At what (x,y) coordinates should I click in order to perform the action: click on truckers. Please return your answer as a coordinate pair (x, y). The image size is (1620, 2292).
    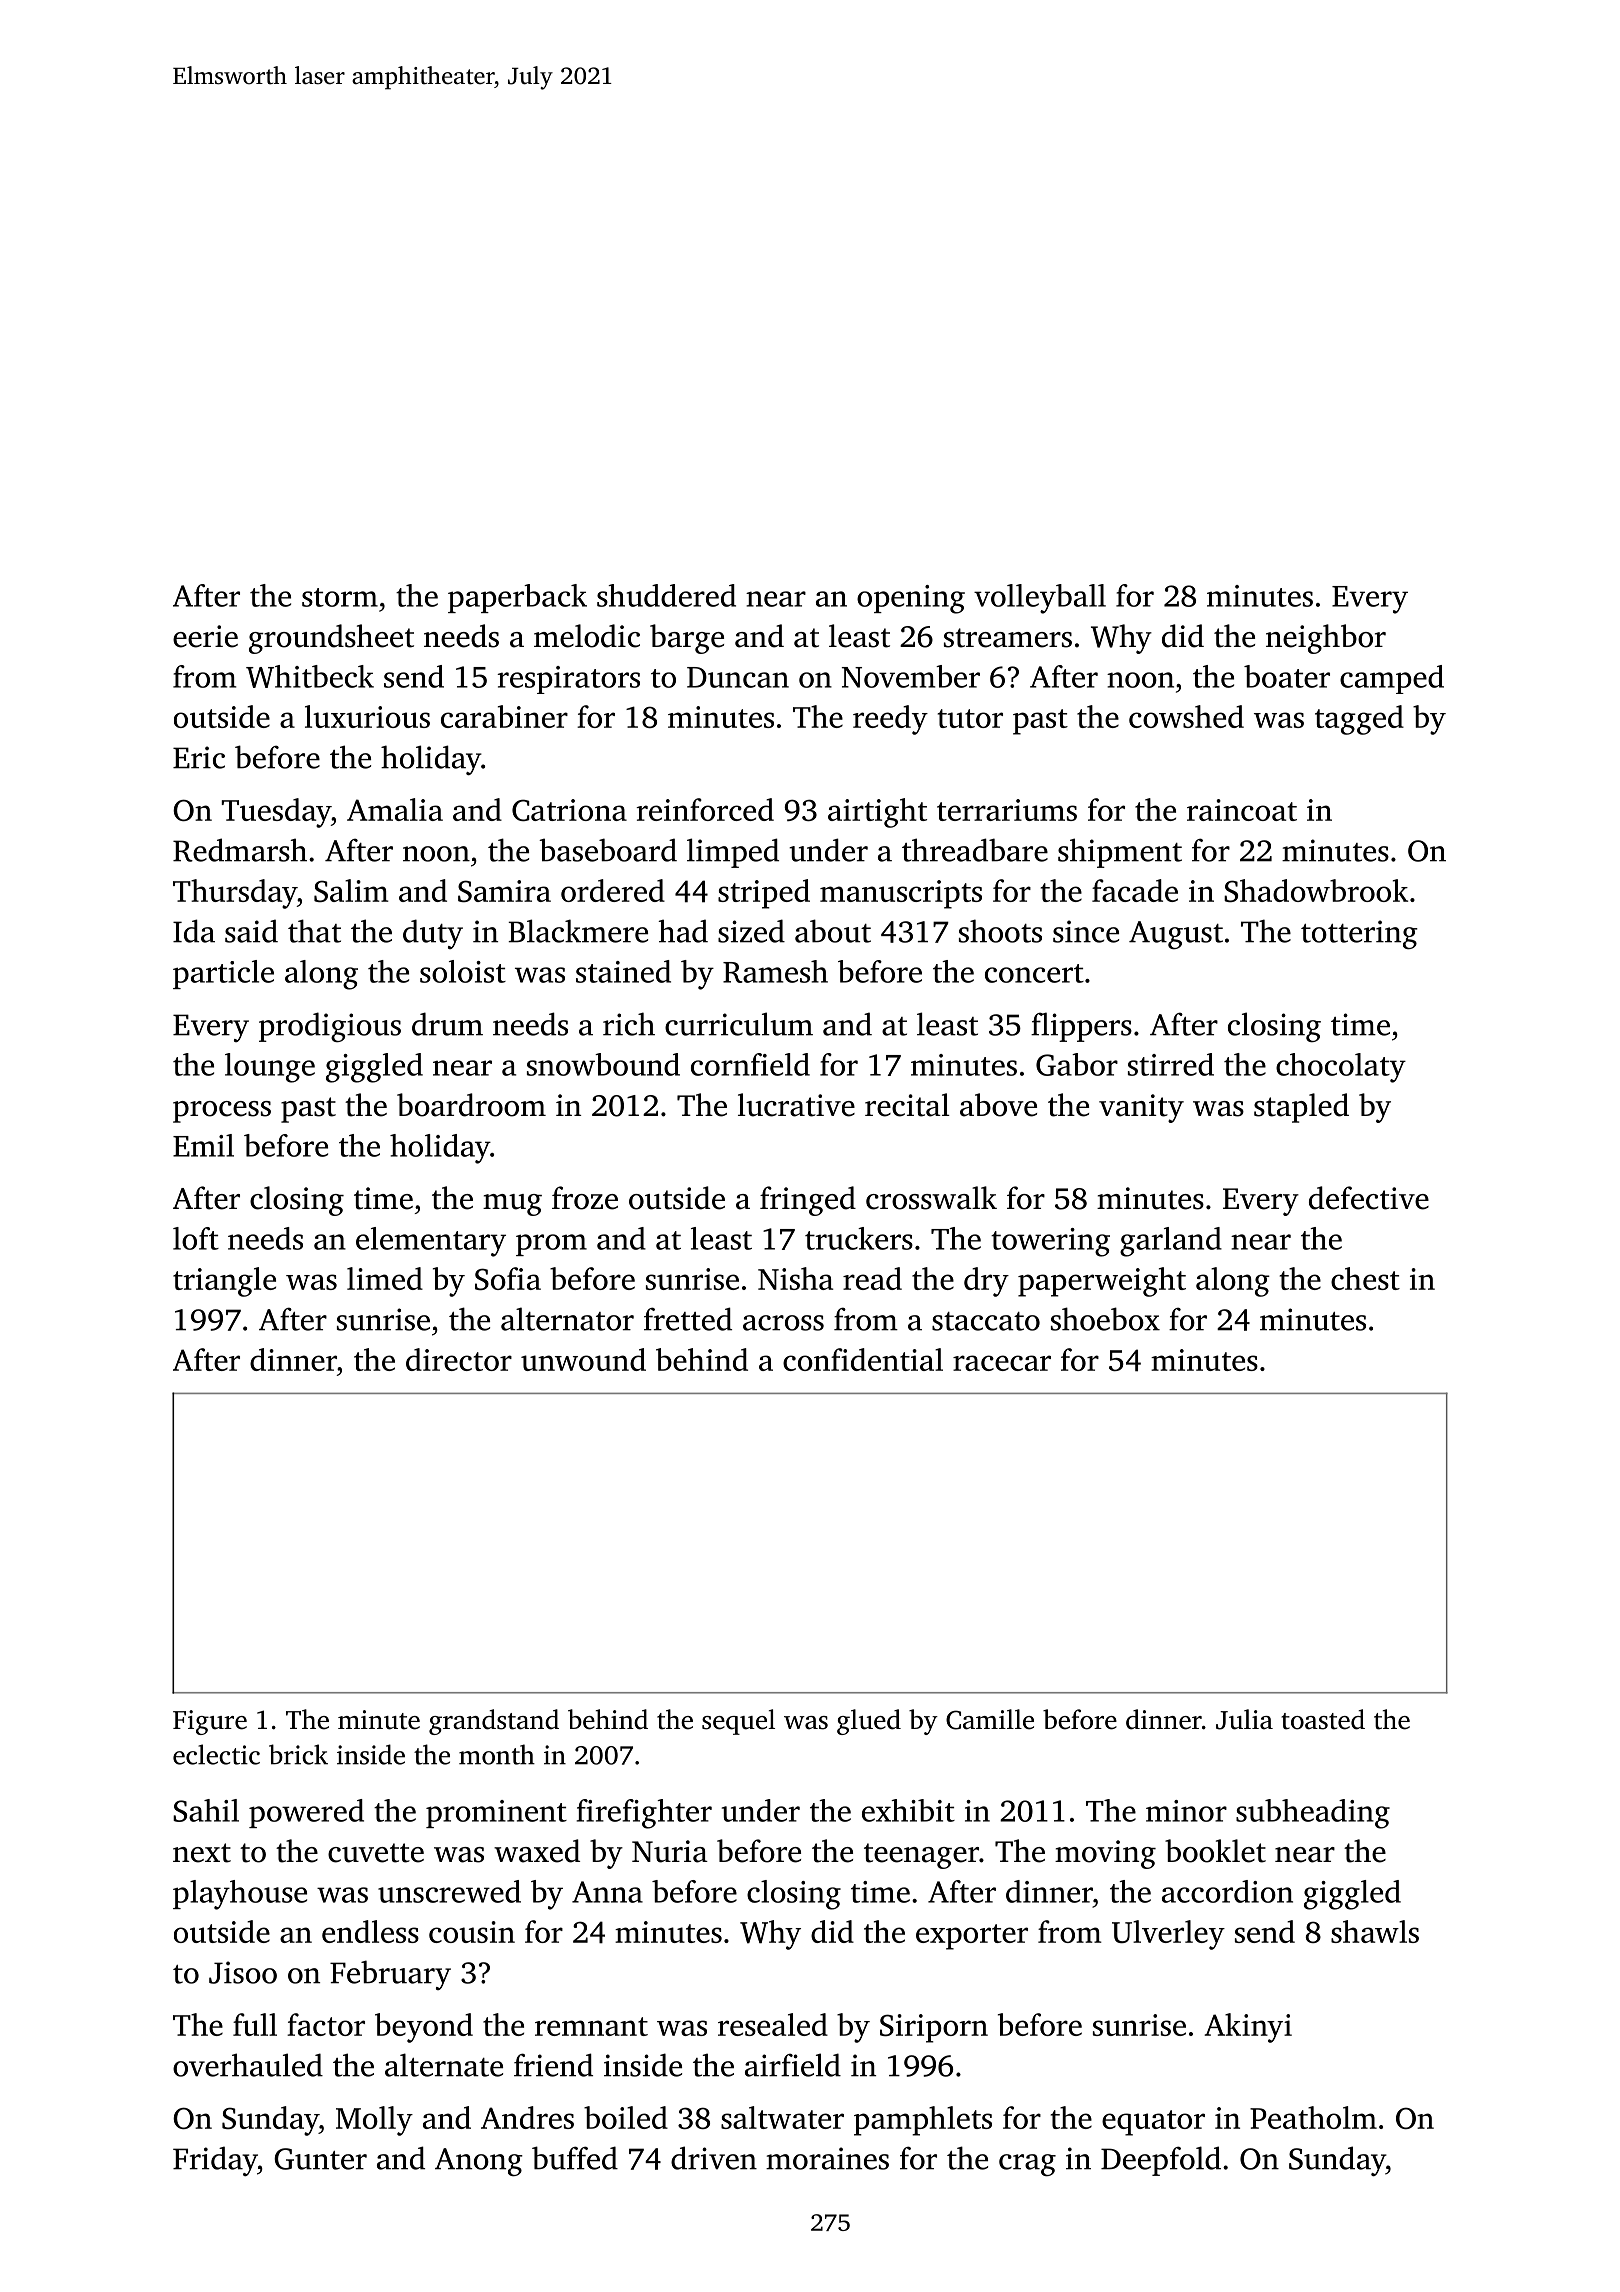
    Looking at the image, I should click on (859, 1238).
